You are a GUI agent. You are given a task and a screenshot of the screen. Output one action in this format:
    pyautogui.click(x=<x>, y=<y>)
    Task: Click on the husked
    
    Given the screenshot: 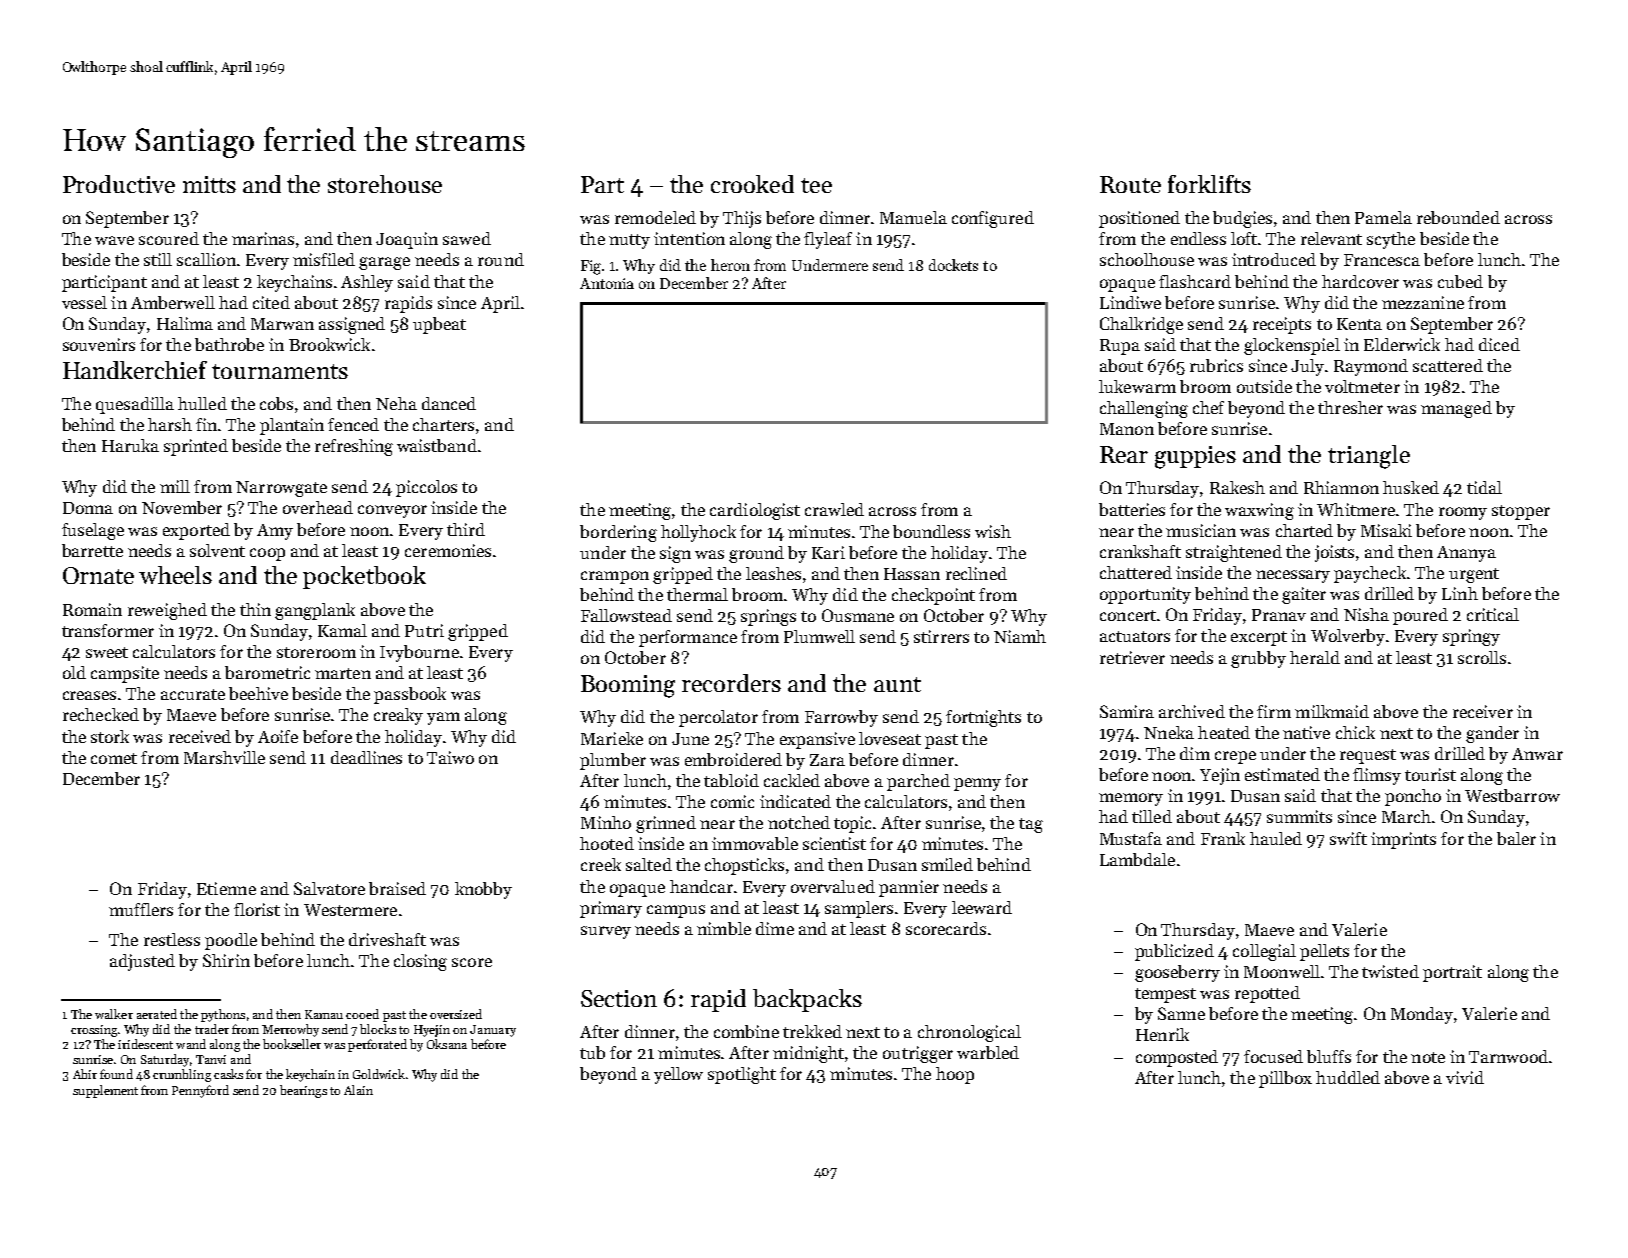 What is the action you would take?
    pyautogui.click(x=1411, y=487)
